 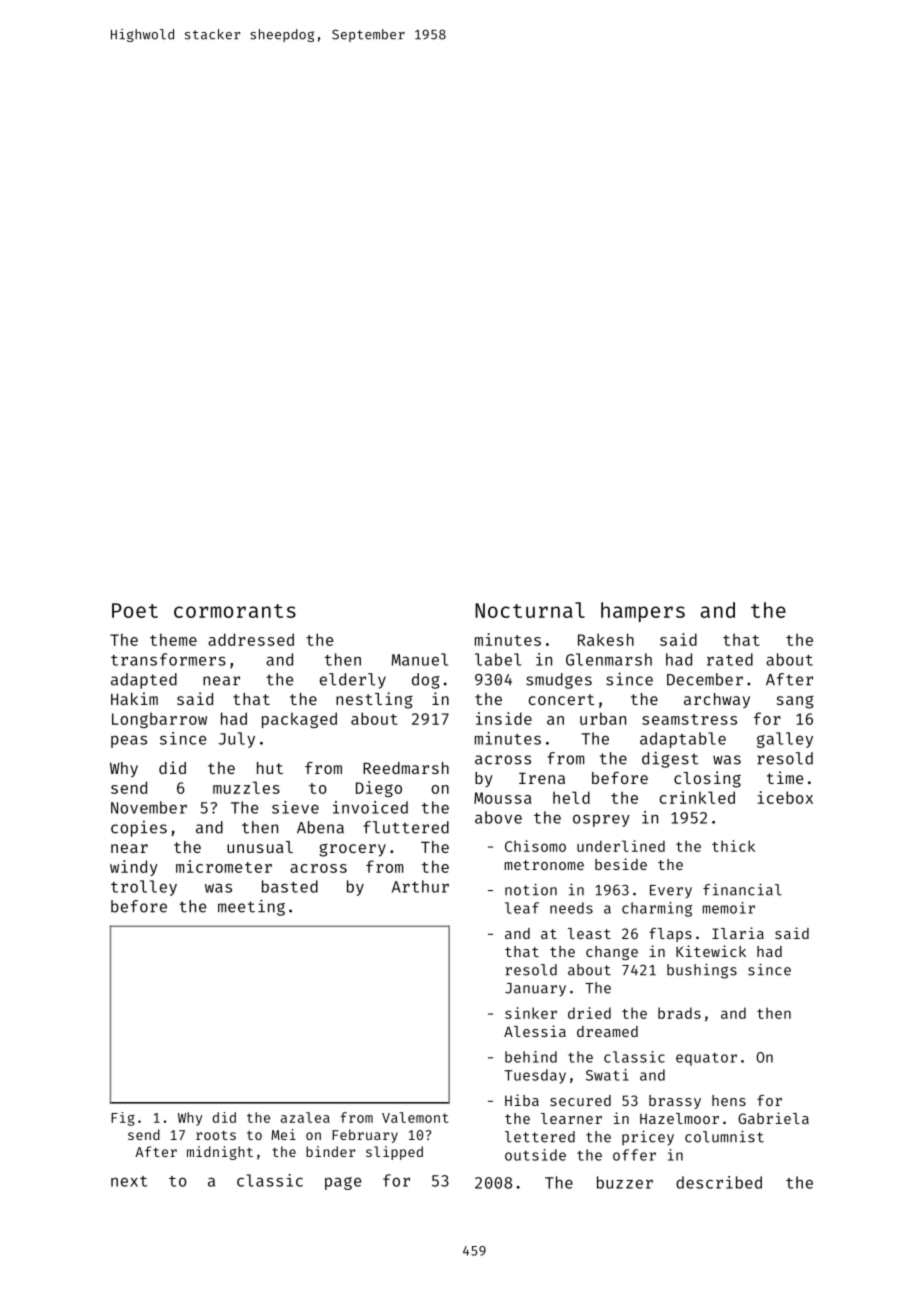 I want to click on cormorants, so click(x=235, y=611).
